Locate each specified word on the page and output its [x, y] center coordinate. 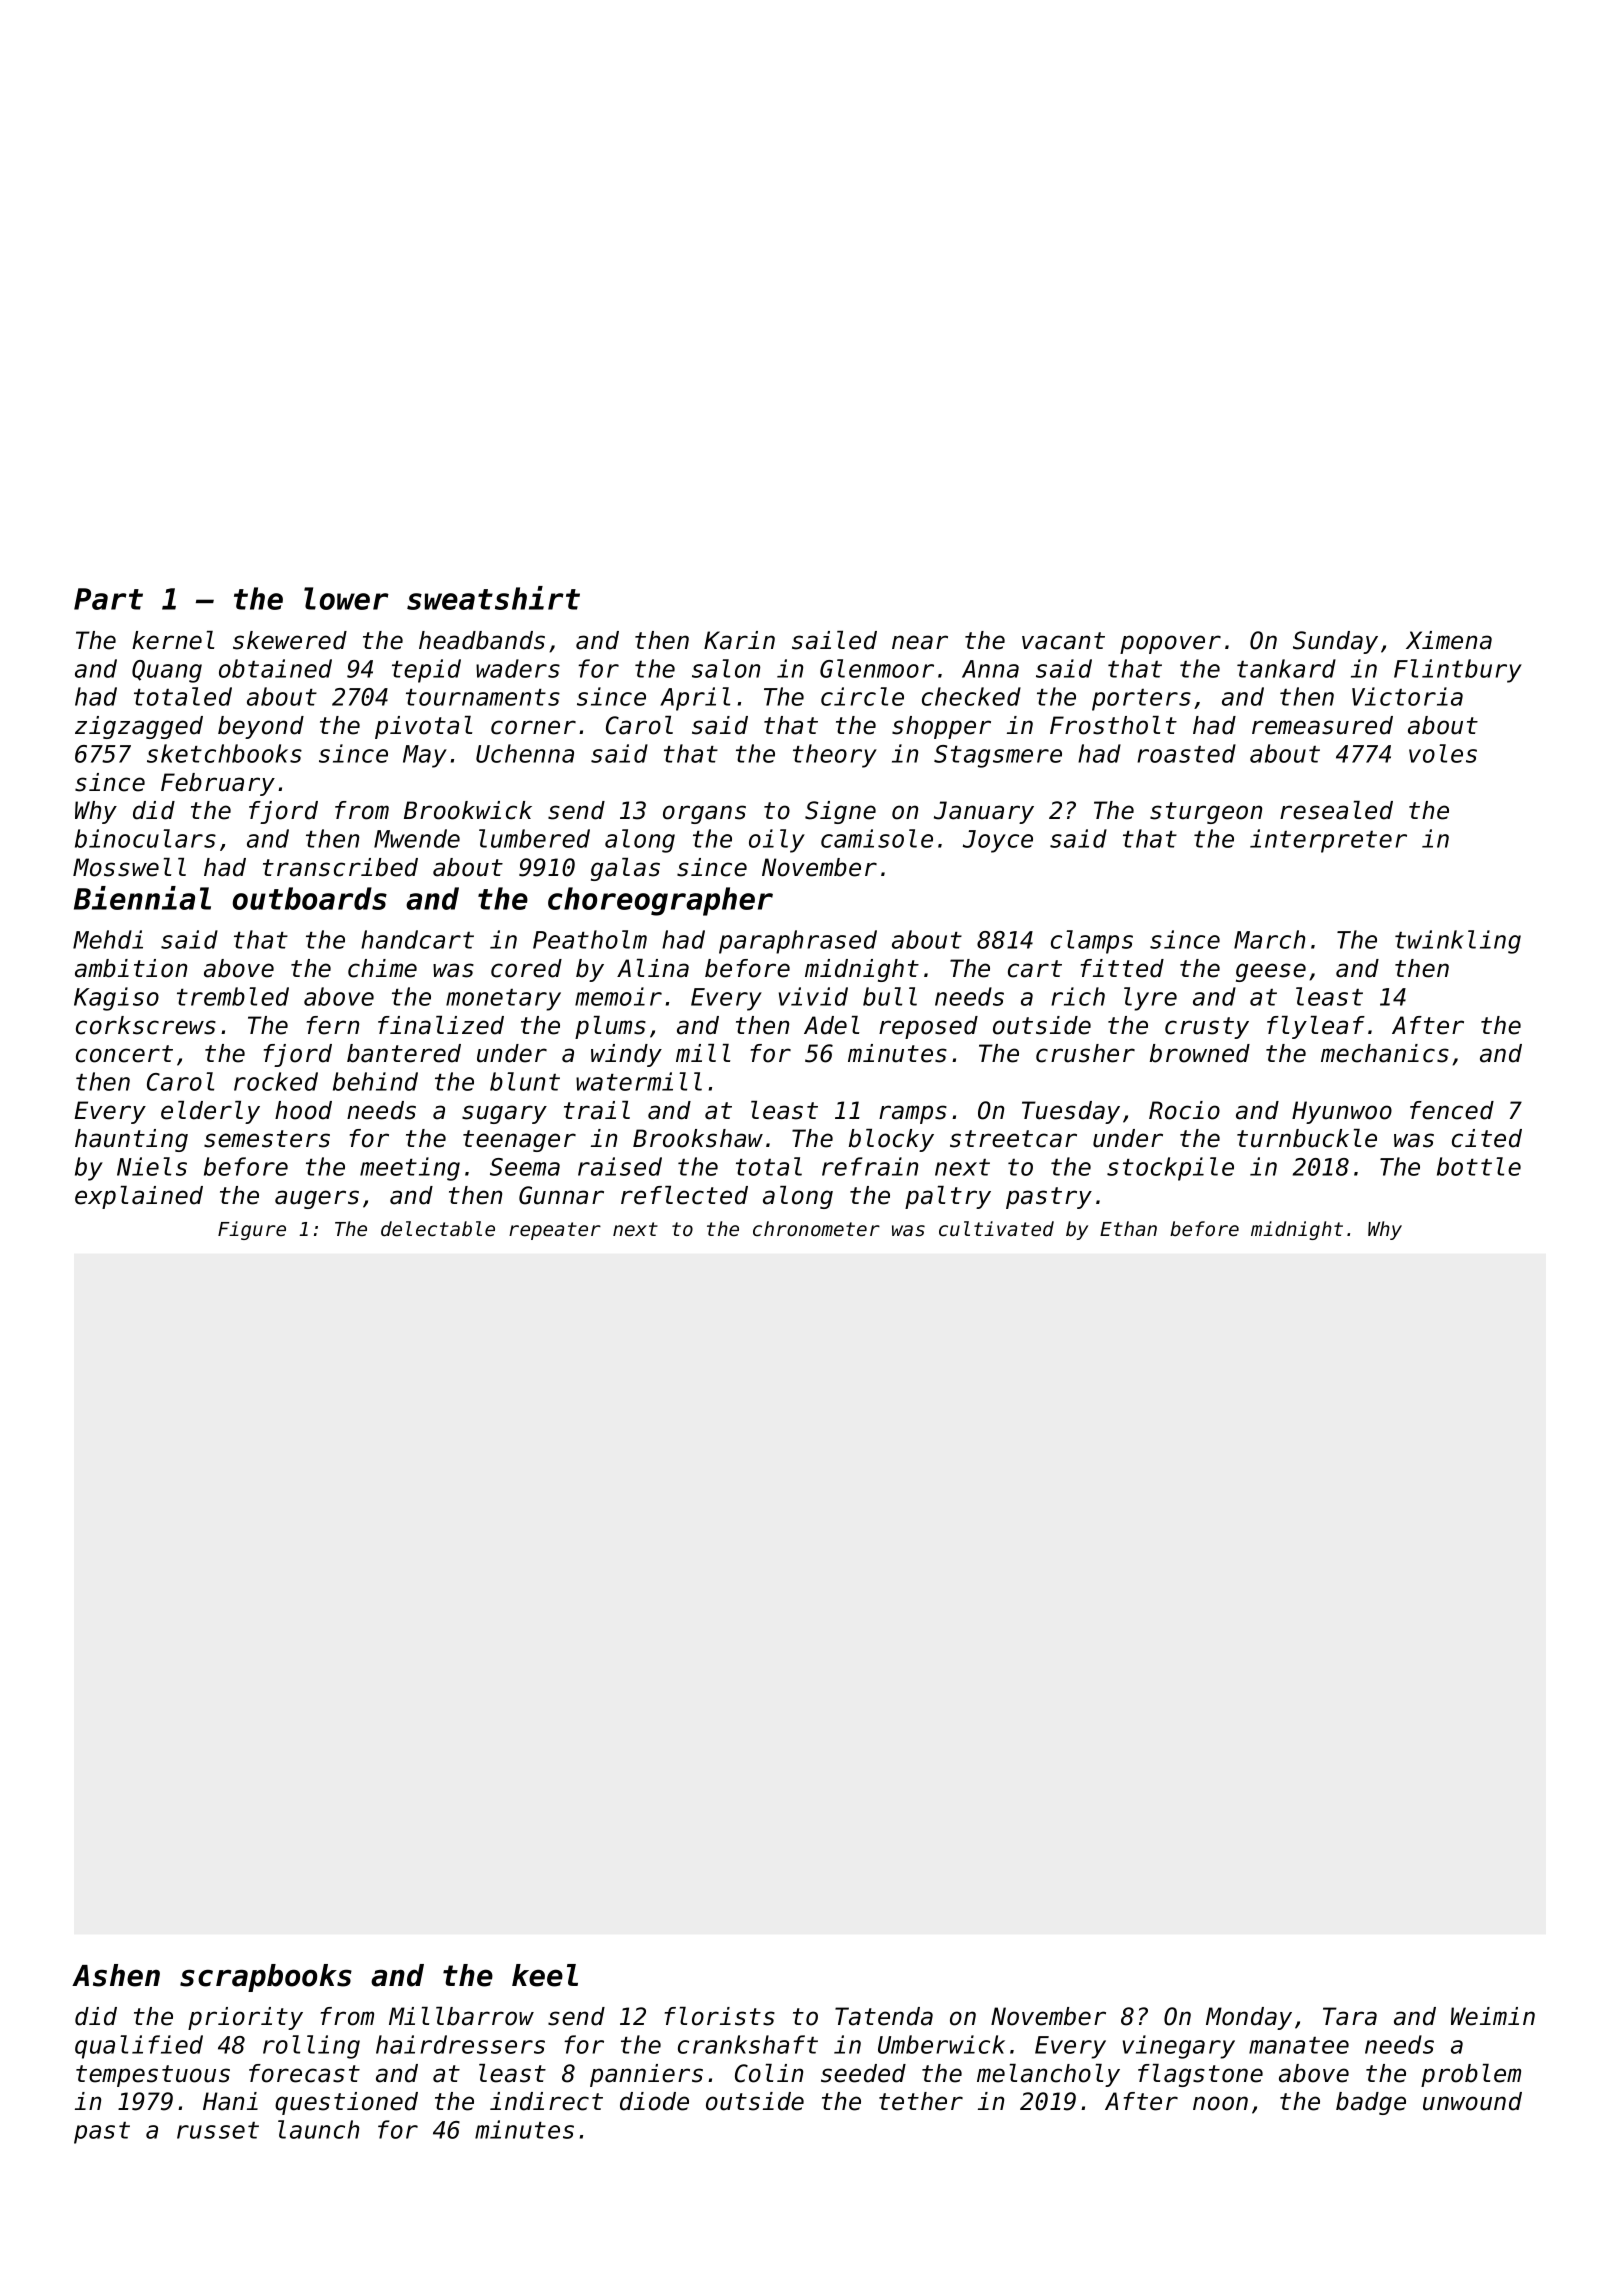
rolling [311, 2047]
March [1269, 939]
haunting [131, 1140]
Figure [252, 1230]
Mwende [417, 838]
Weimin [1493, 2016]
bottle [1479, 1166]
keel [545, 1975]
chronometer [816, 1229]
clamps [1092, 942]
